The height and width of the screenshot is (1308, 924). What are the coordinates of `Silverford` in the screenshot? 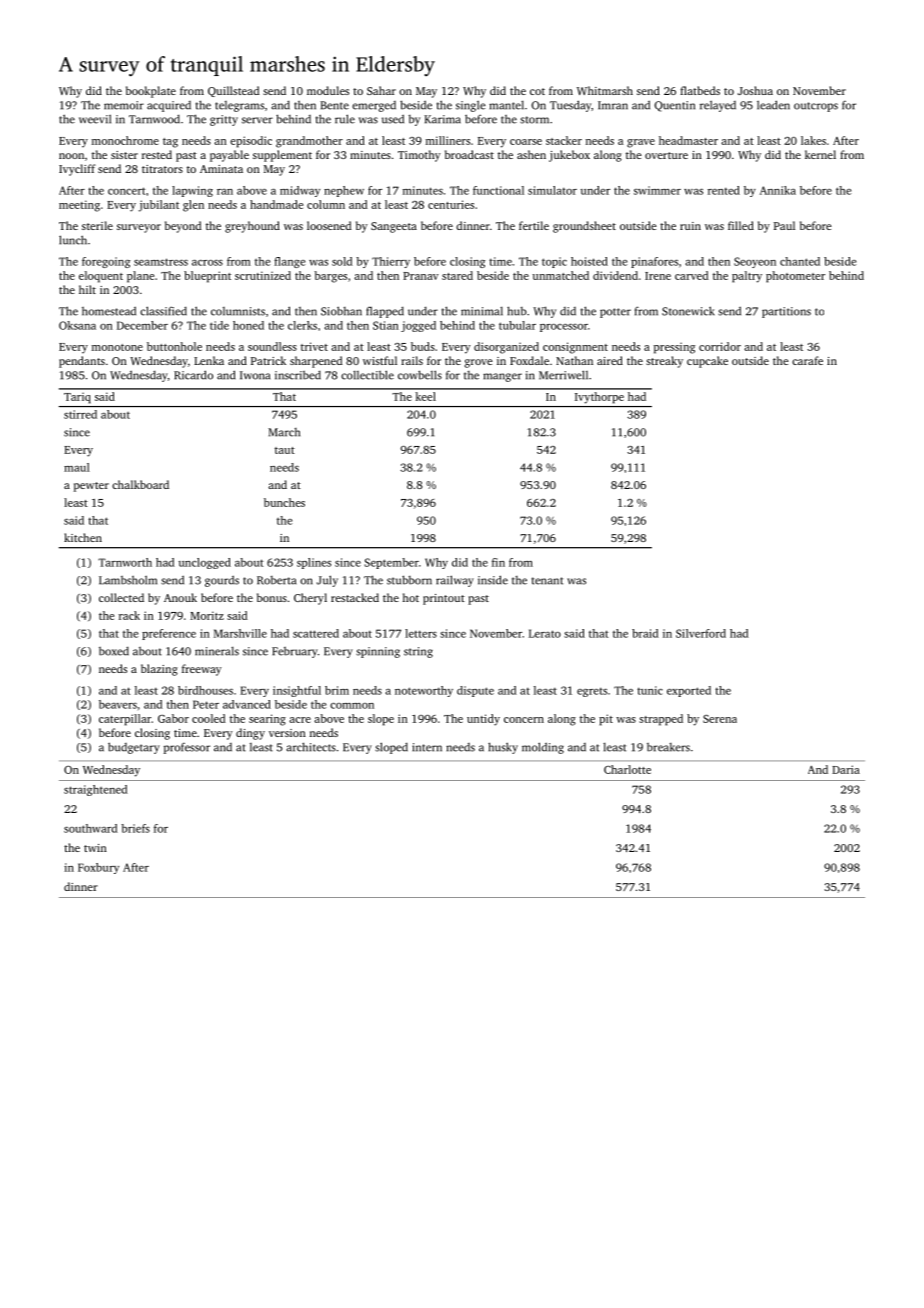 It's located at (701, 633).
